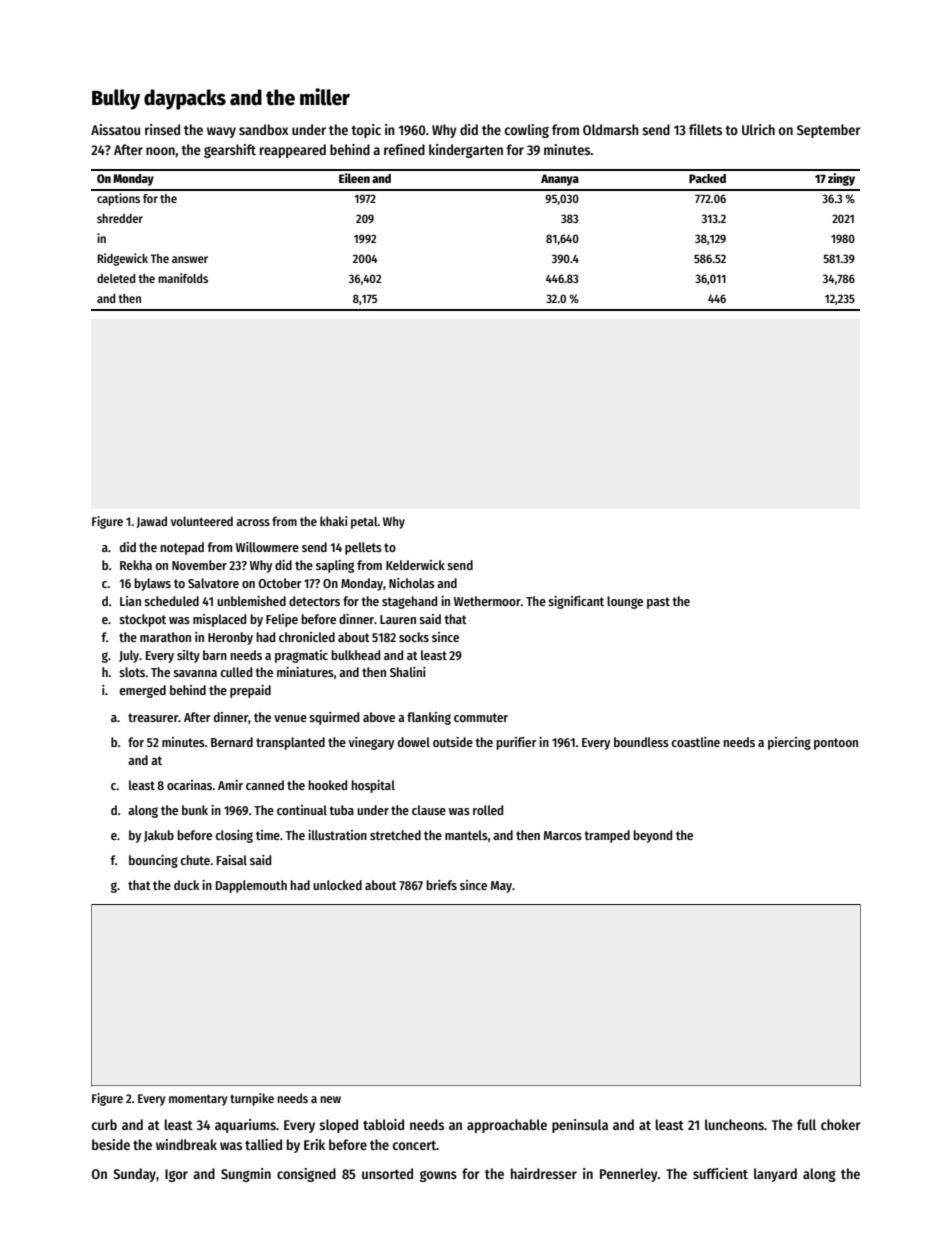 The width and height of the image is (952, 1233). What do you see at coordinates (836, 744) in the image?
I see `pontoon` at bounding box center [836, 744].
